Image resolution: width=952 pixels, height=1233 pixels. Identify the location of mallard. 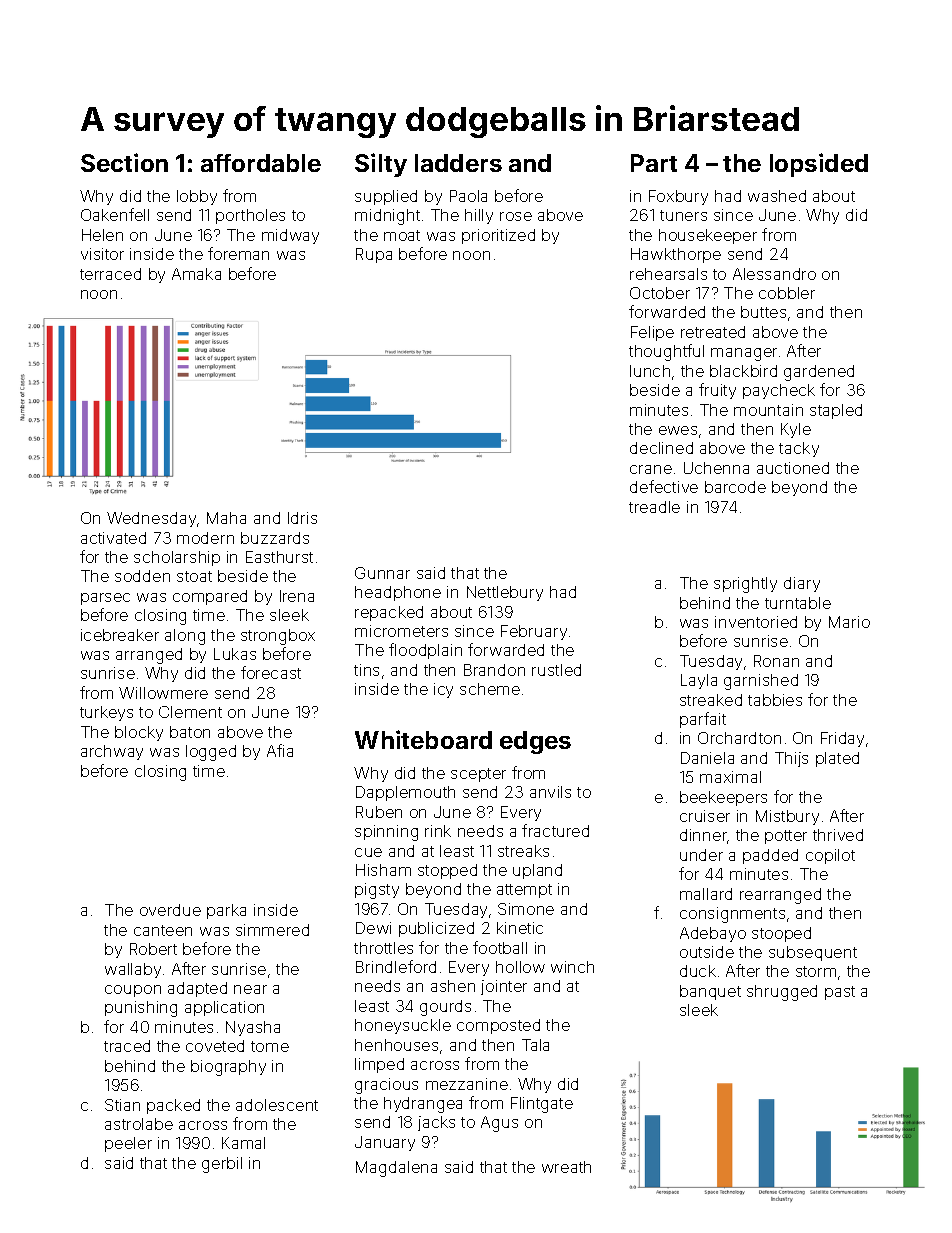
(706, 894).
